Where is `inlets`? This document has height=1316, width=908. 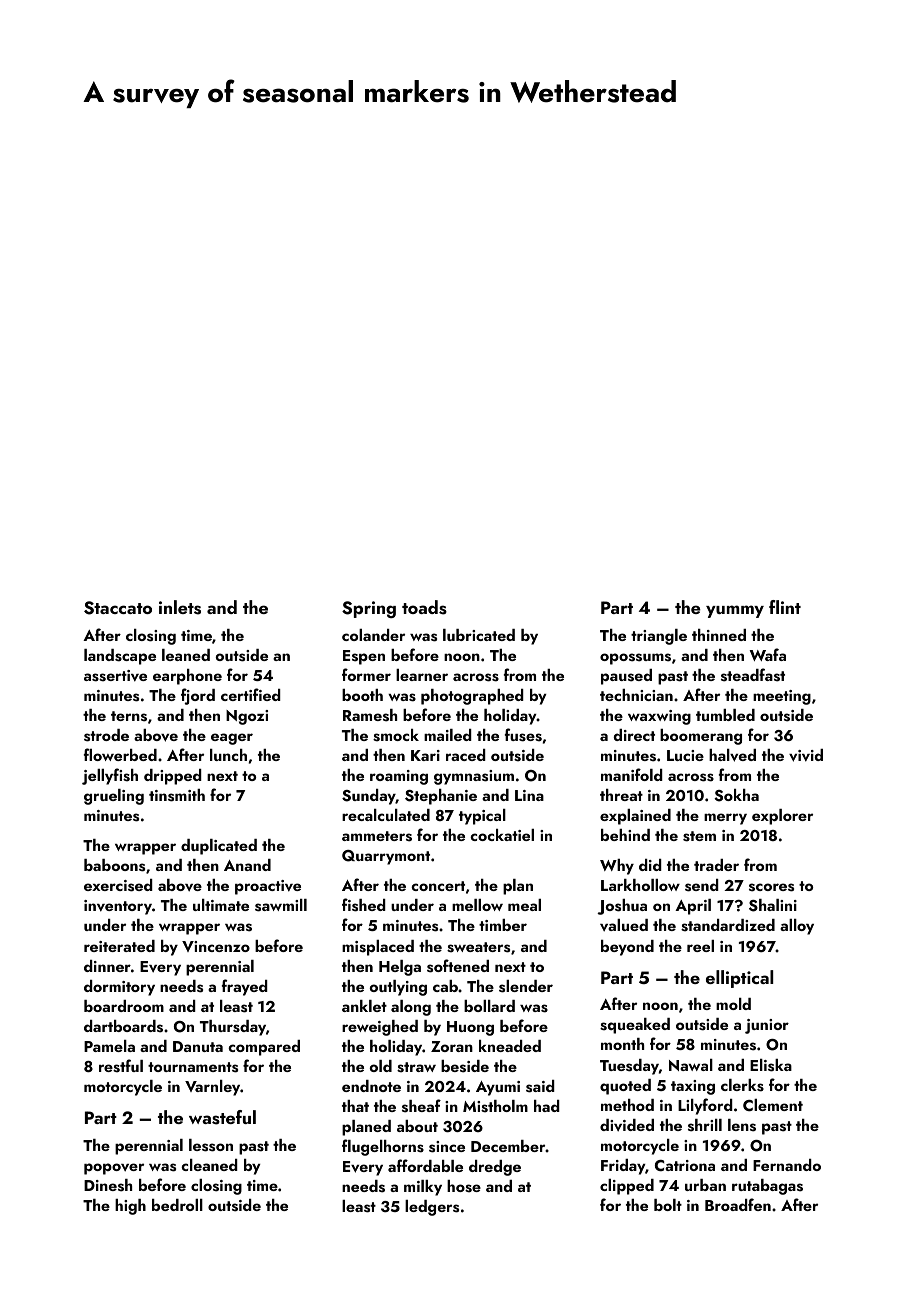
inlets is located at coordinates (180, 607).
